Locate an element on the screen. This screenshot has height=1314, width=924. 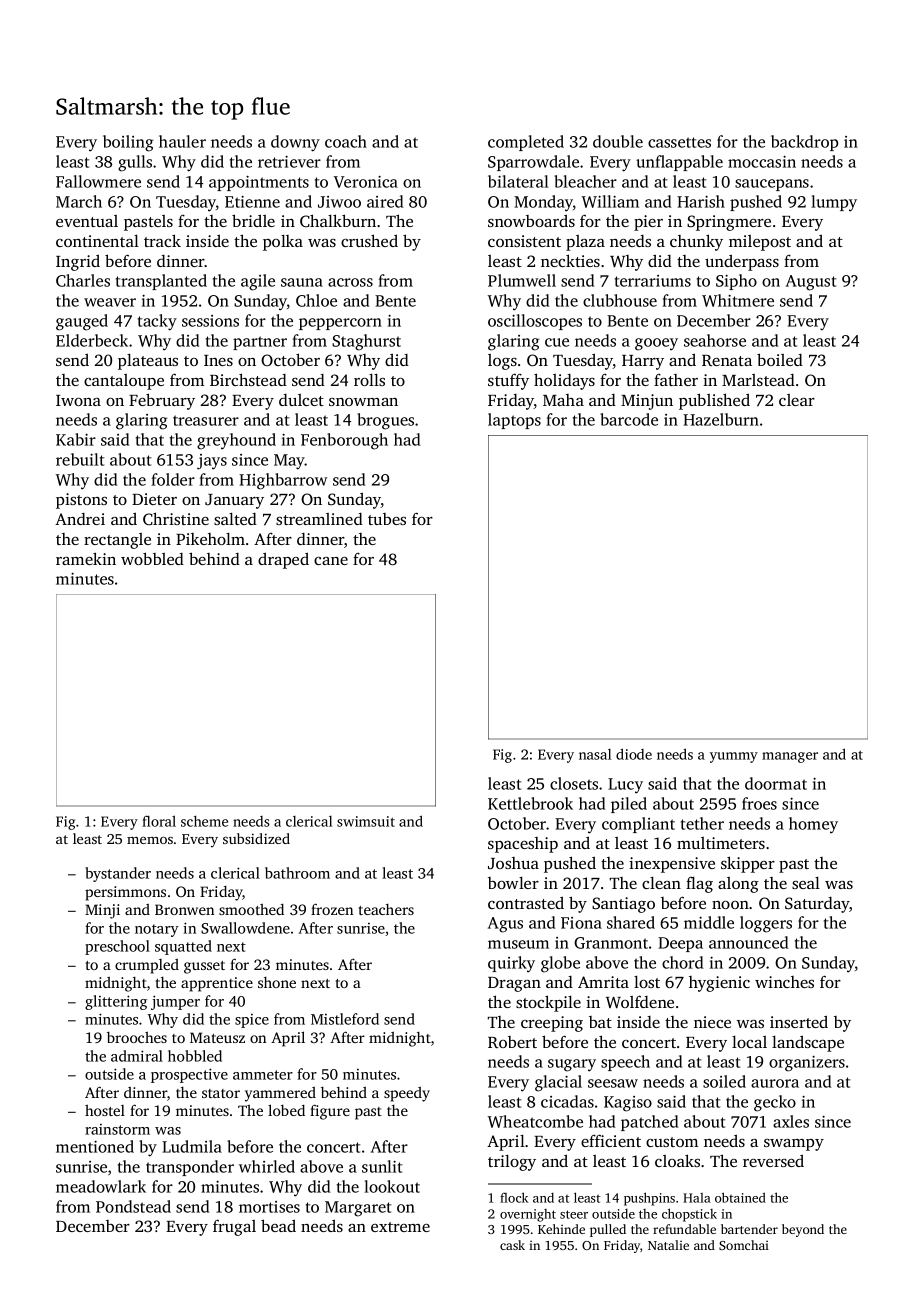
frozen is located at coordinates (332, 909).
